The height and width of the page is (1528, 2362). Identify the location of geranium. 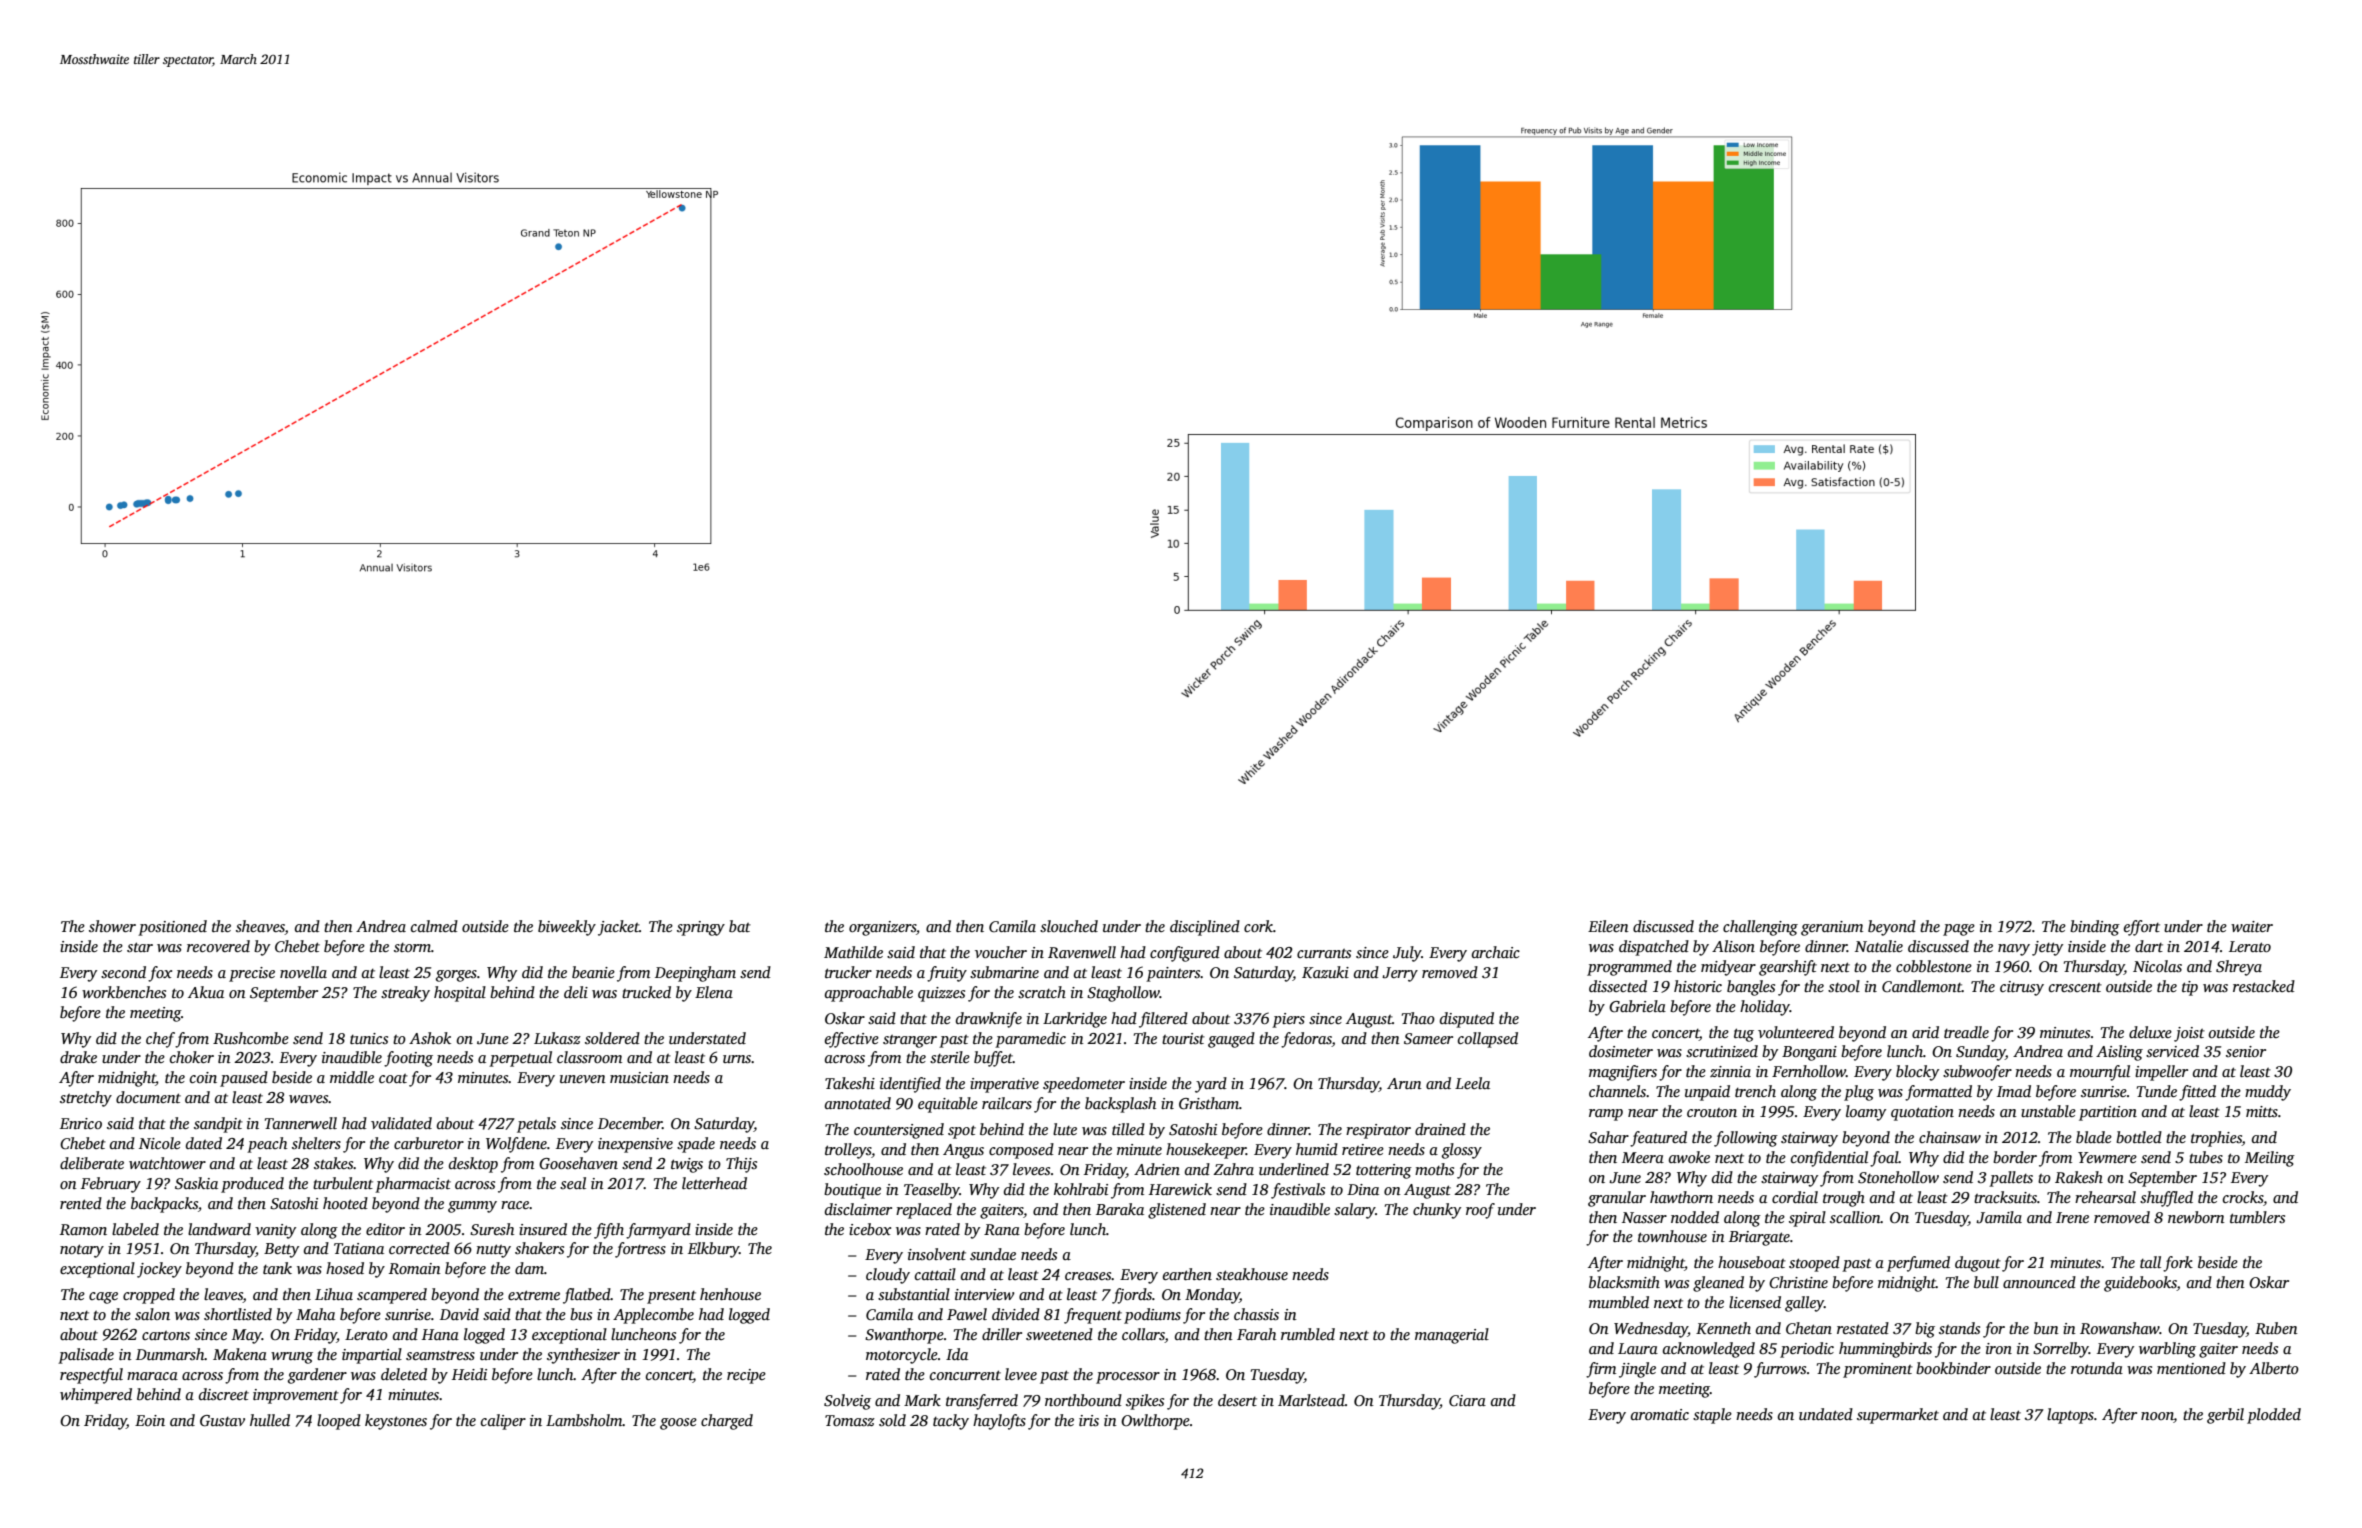
(1832, 928).
